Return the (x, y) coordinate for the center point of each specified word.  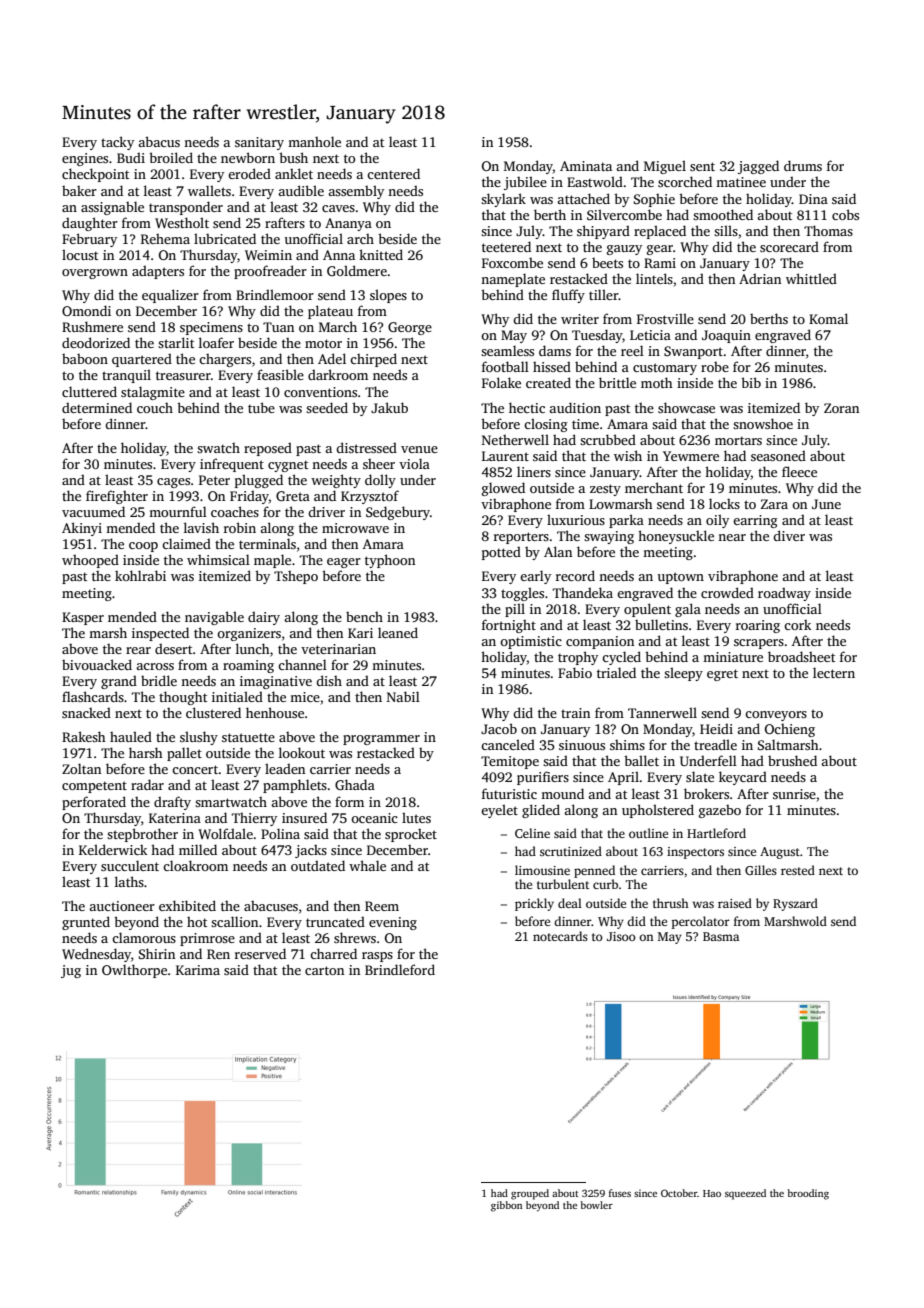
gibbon (506, 1206)
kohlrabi (140, 575)
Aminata (586, 166)
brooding (808, 1194)
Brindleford (400, 969)
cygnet (288, 466)
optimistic (531, 642)
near (732, 537)
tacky (117, 143)
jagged (758, 167)
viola (414, 463)
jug (71, 971)
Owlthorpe (134, 971)
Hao (712, 1193)
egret (722, 675)
